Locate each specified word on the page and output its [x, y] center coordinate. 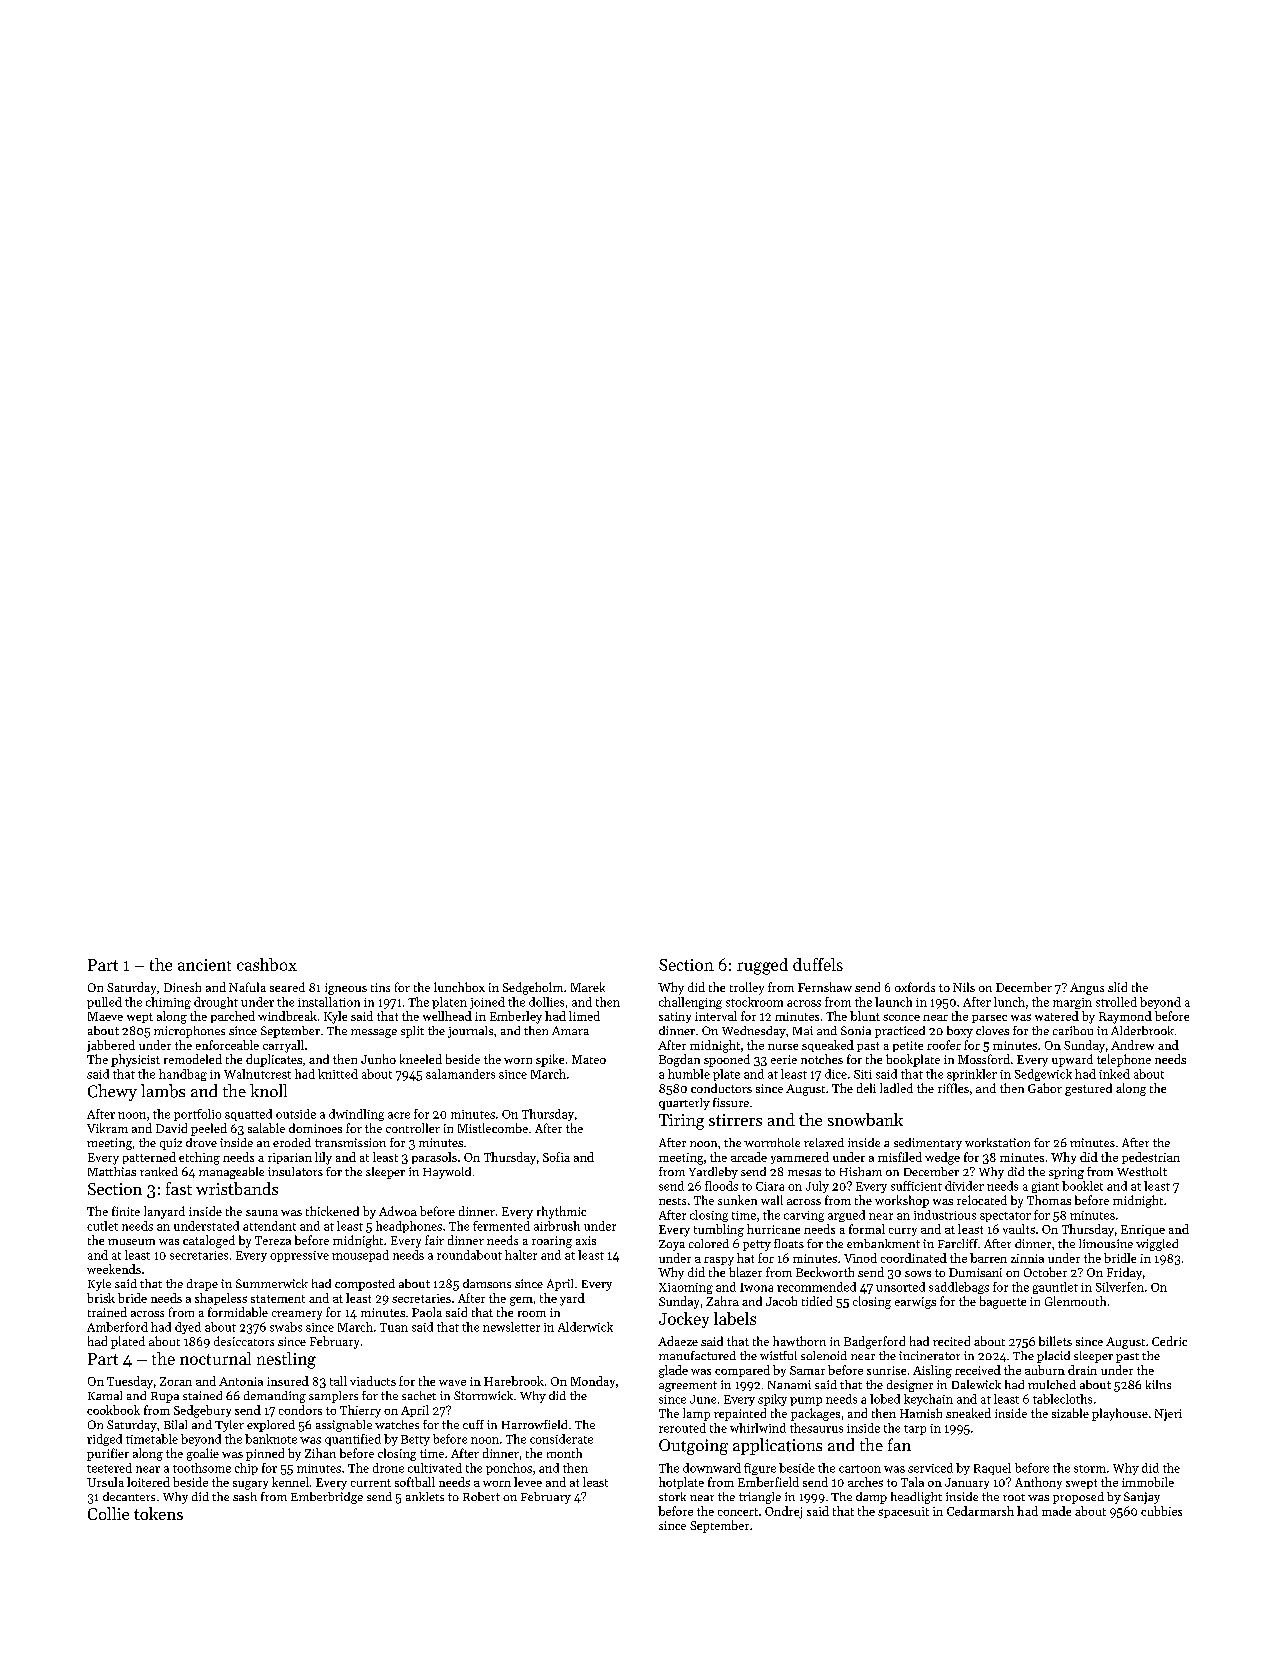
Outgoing [693, 1447]
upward [1072, 1060]
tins [380, 987]
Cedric [1169, 1341]
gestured [1088, 1089]
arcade [749, 1157]
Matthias [112, 1171]
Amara [570, 1030]
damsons [487, 1283]
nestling [286, 1360]
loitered [148, 1482]
